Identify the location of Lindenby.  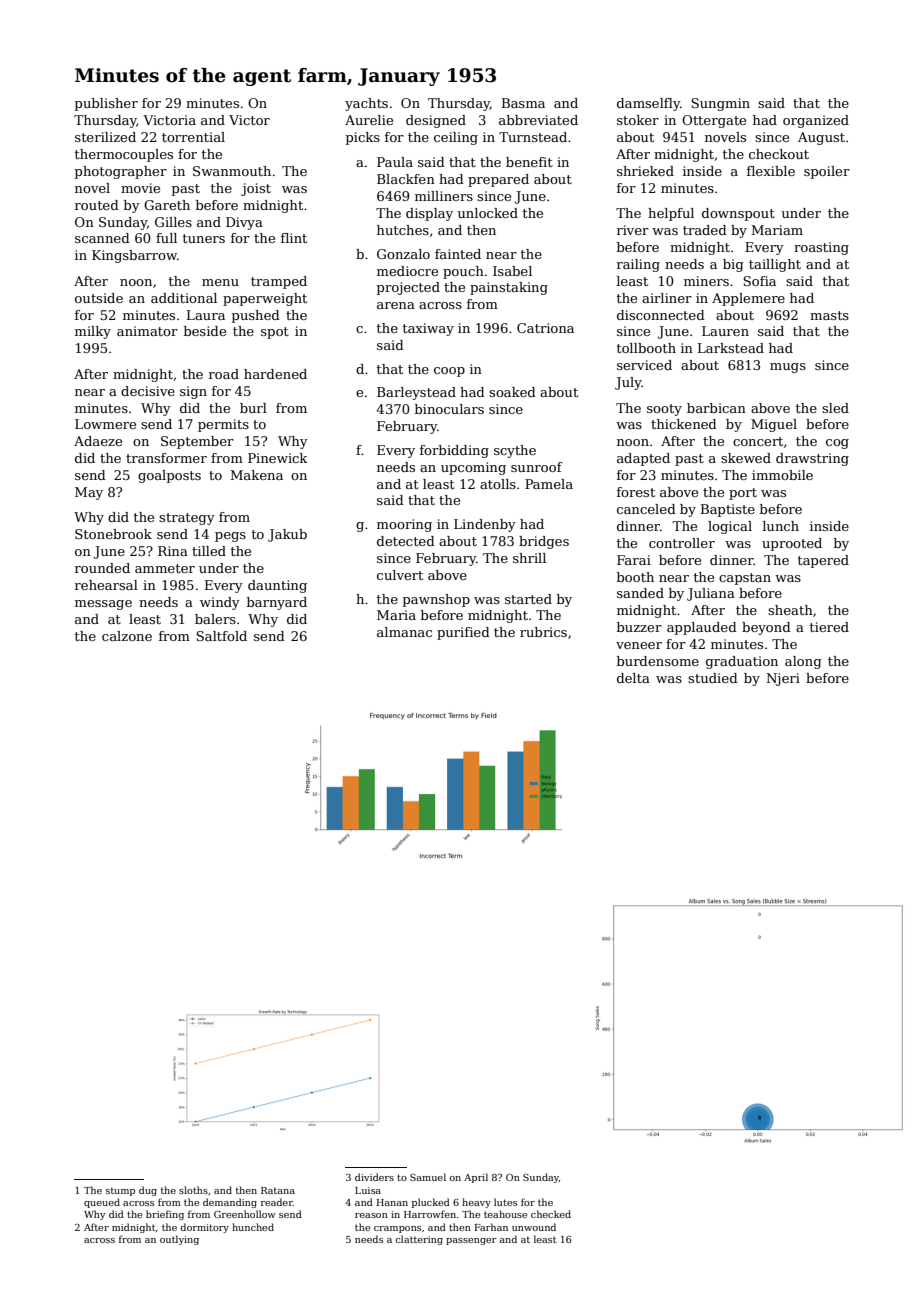
(485, 525).
